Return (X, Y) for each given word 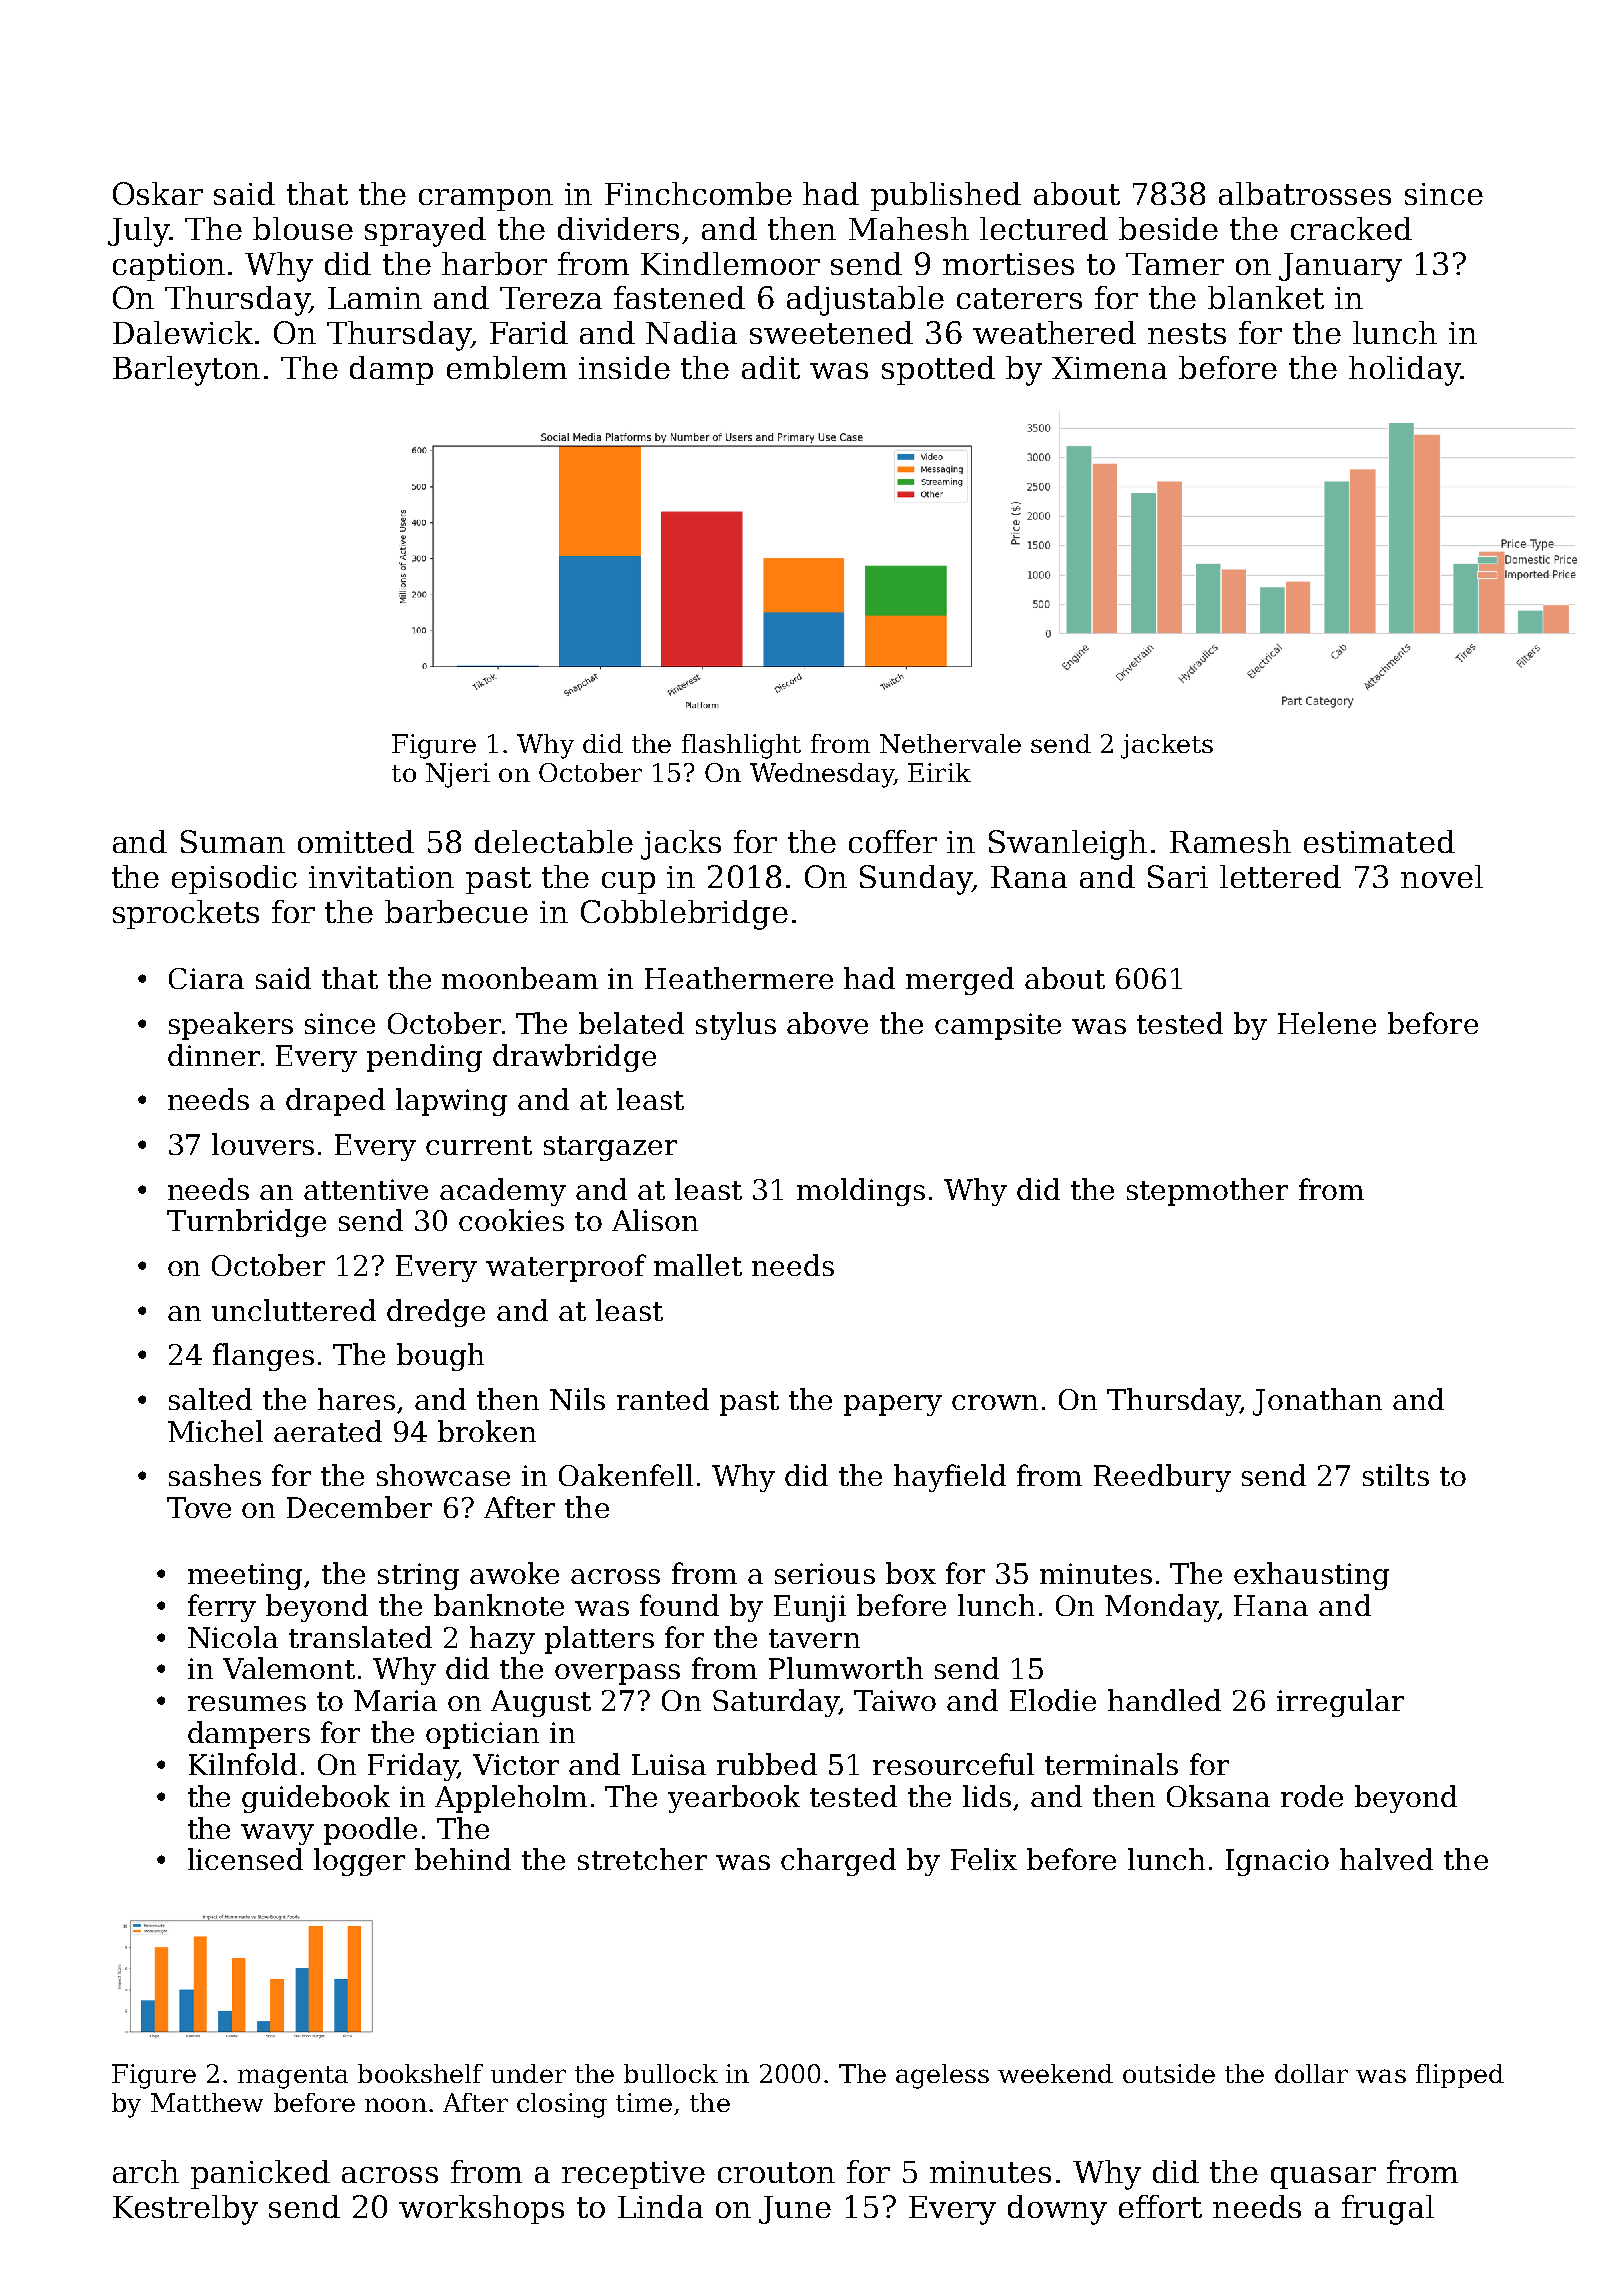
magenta (293, 2077)
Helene (1327, 1023)
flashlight (741, 746)
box (911, 1573)
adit (771, 367)
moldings (861, 1192)
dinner (214, 1055)
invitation (381, 877)
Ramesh (1230, 841)
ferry (222, 1608)
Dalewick (183, 332)
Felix (984, 1859)
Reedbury (1162, 1478)
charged (838, 1862)
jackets (1167, 746)
